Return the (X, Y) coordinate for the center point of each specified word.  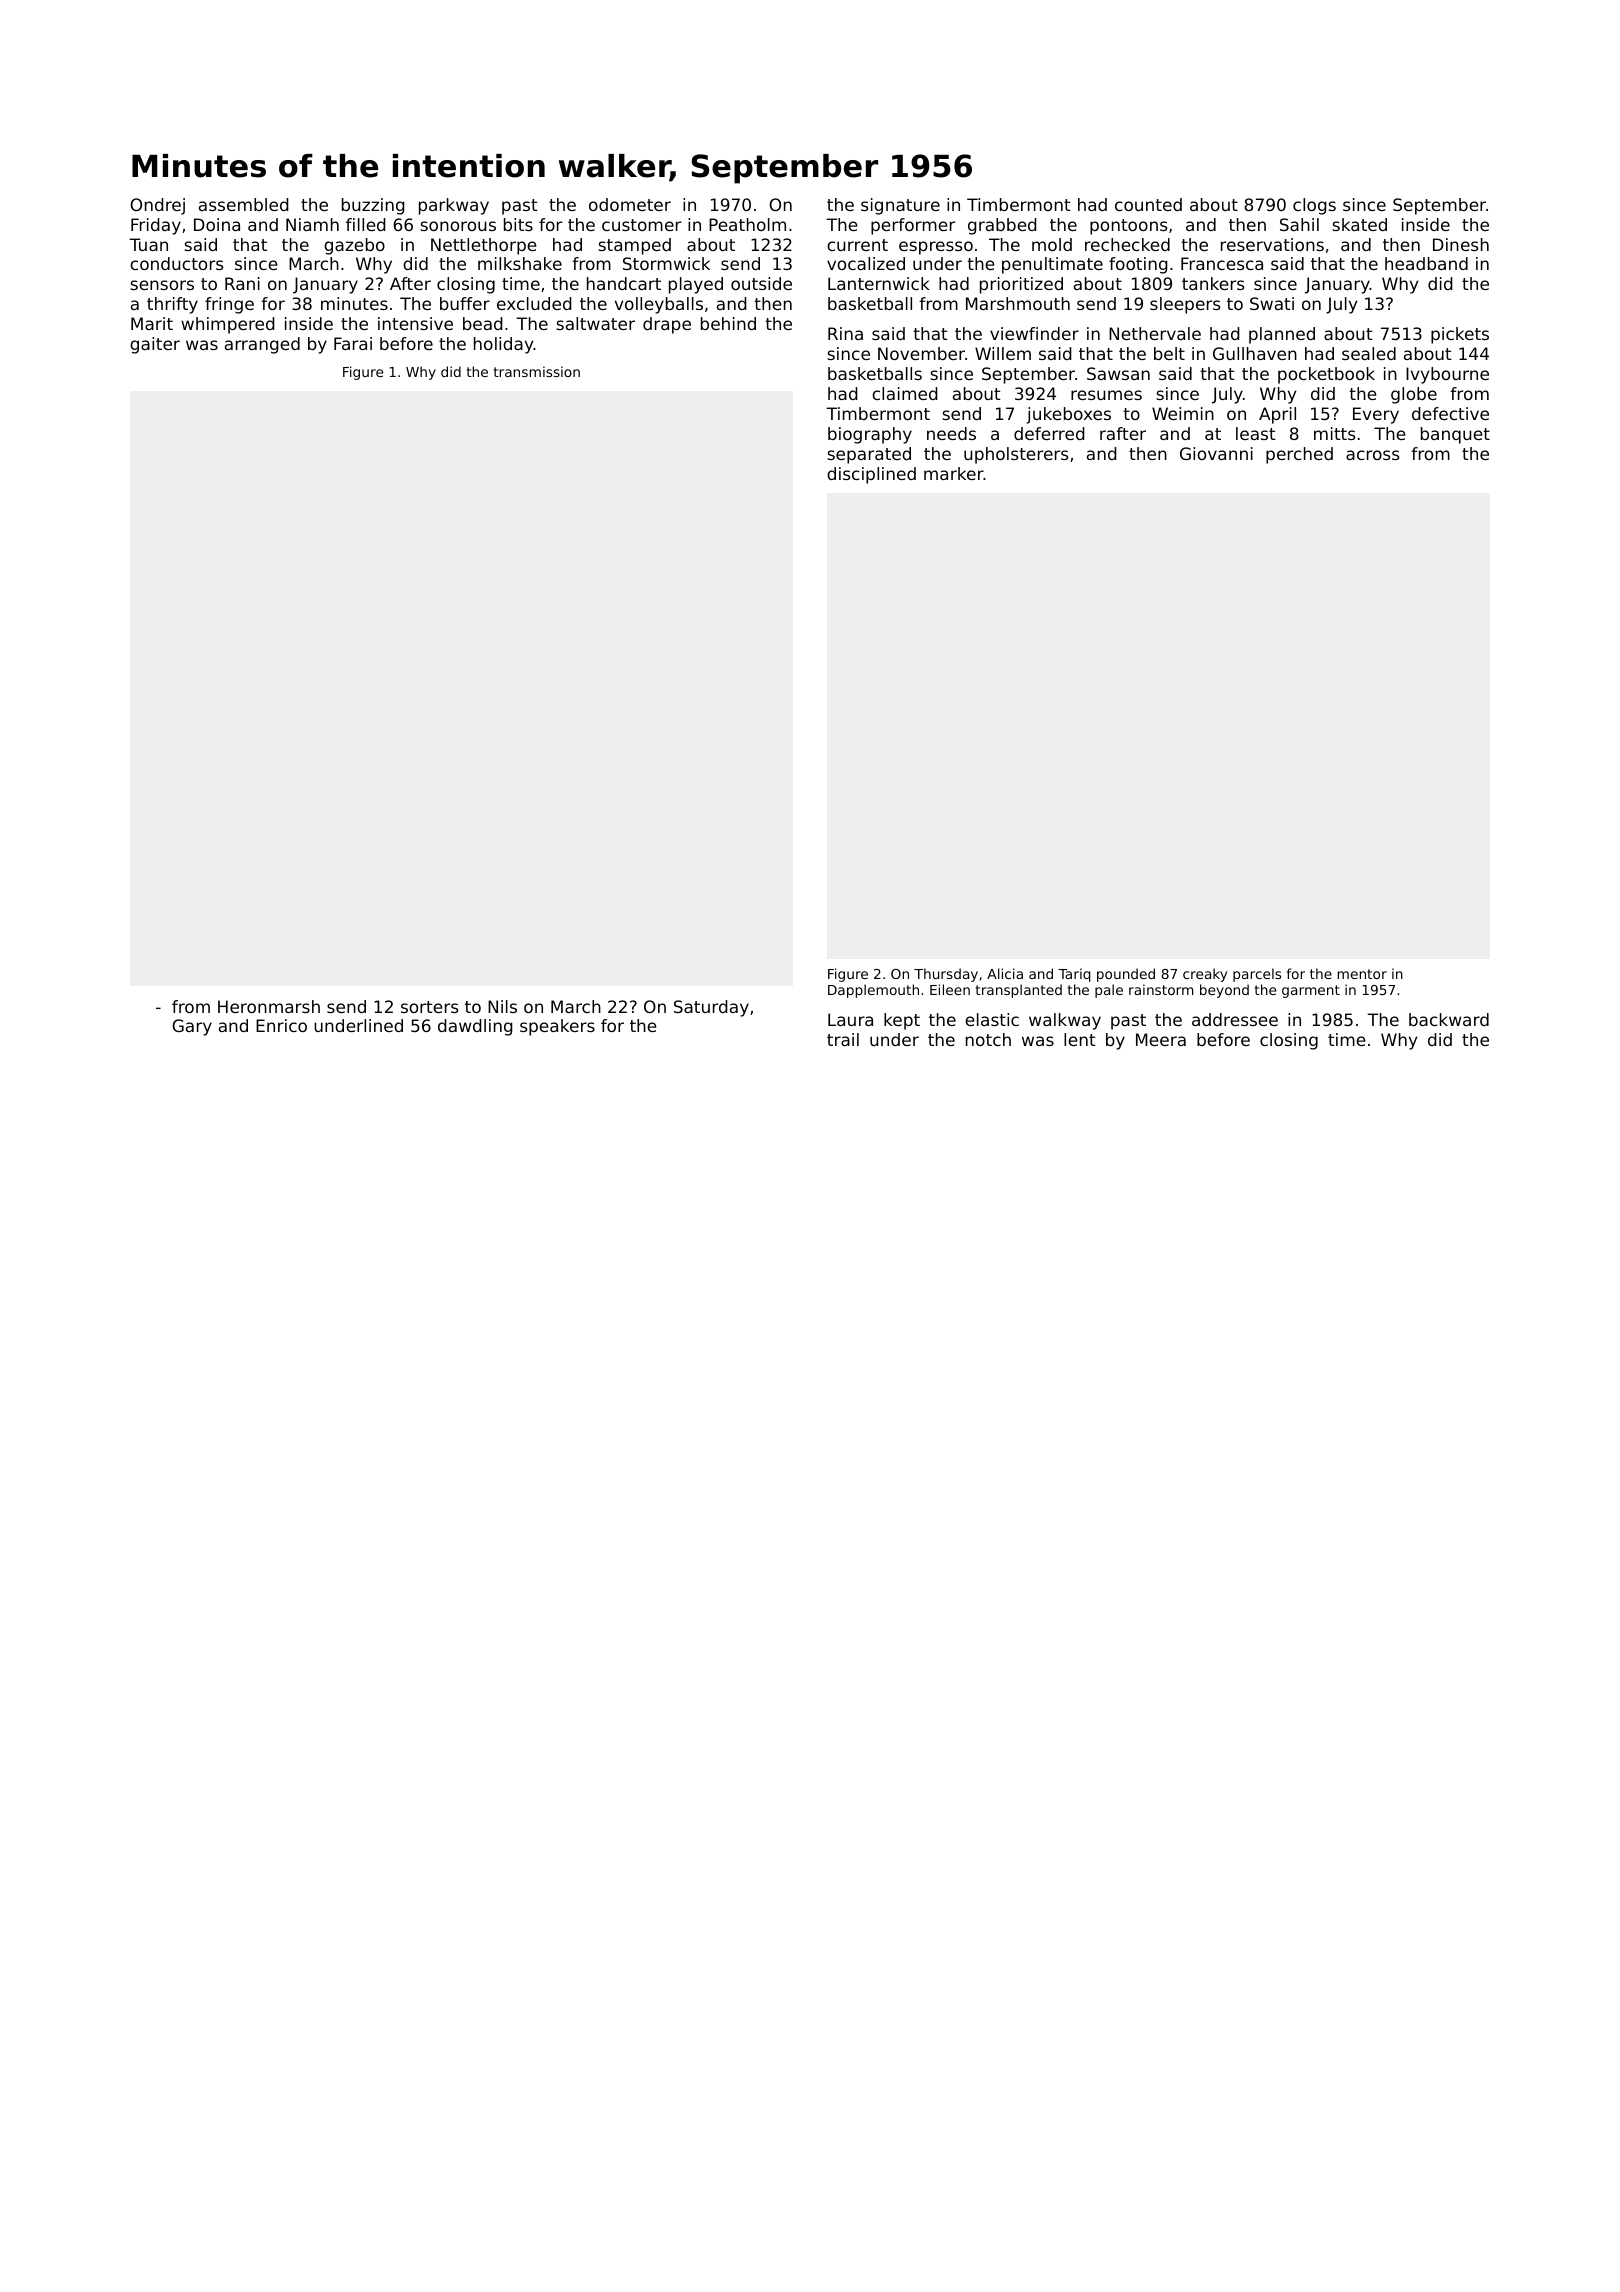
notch (988, 1039)
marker (954, 473)
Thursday (946, 975)
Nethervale (1155, 333)
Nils (502, 1006)
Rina (845, 333)
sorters (429, 1007)
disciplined (871, 475)
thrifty (172, 305)
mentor (1362, 974)
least (1256, 433)
